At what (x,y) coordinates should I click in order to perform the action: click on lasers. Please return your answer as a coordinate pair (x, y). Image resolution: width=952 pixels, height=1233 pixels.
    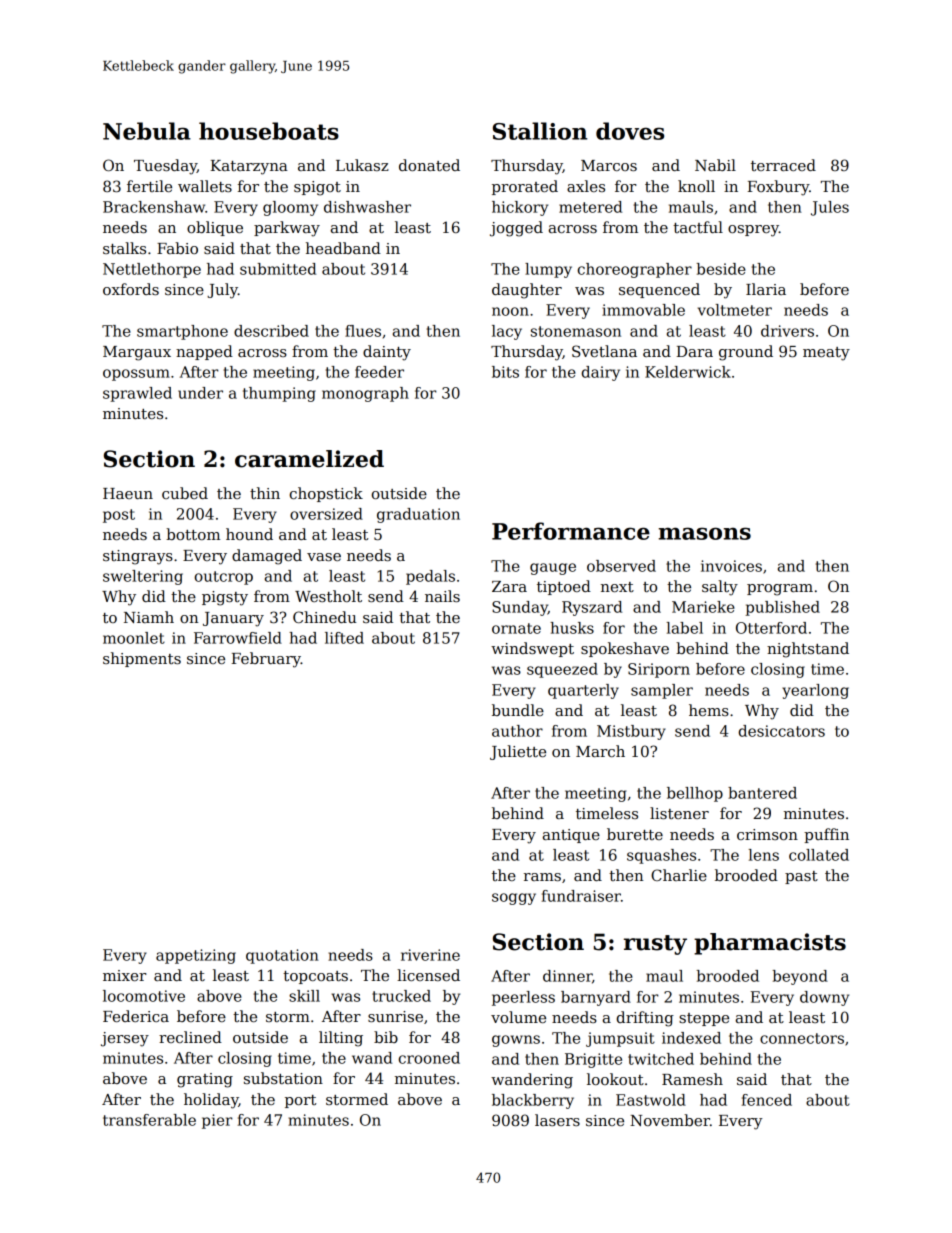
    Looking at the image, I should click on (557, 1120).
